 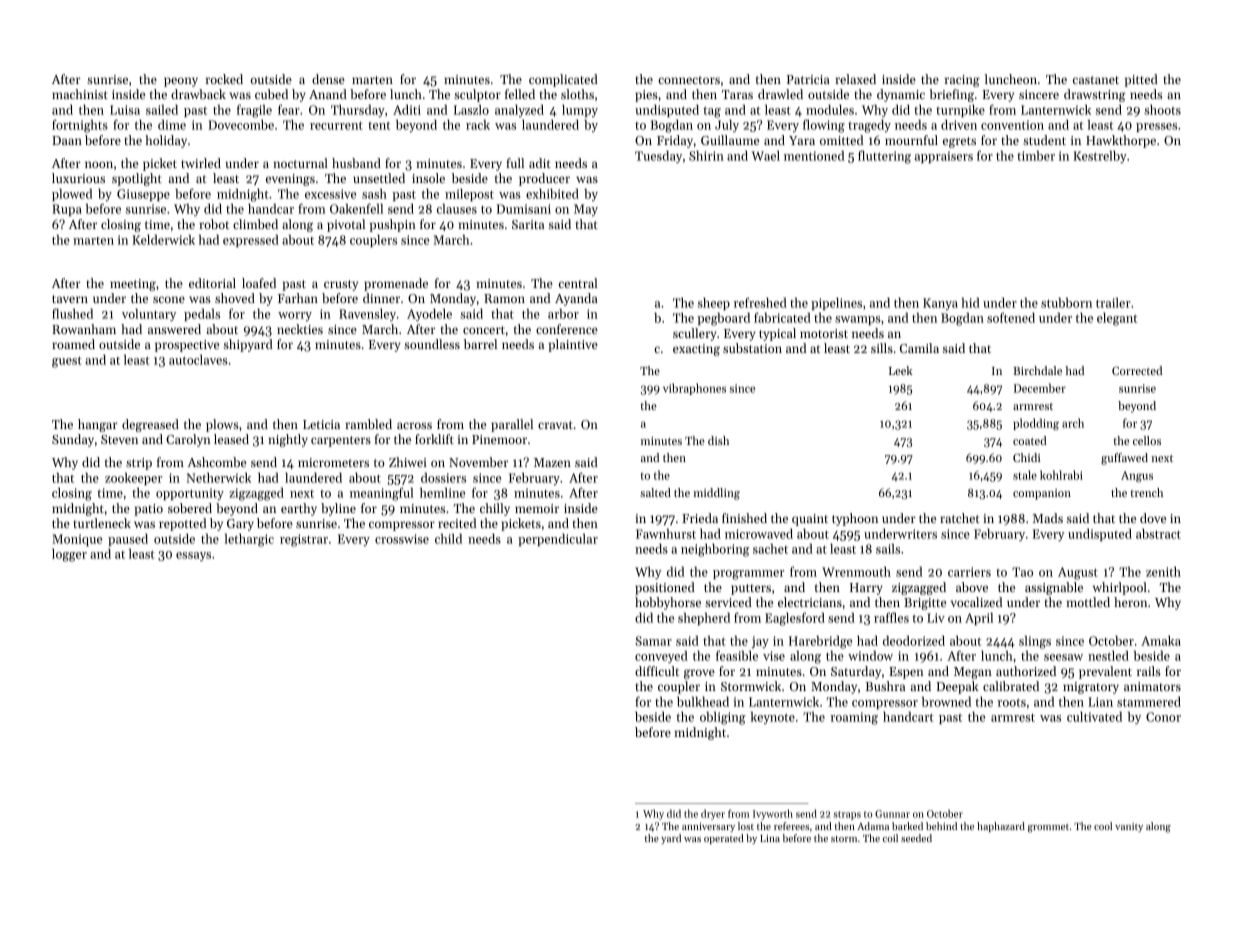 I want to click on climbed, so click(x=255, y=224).
